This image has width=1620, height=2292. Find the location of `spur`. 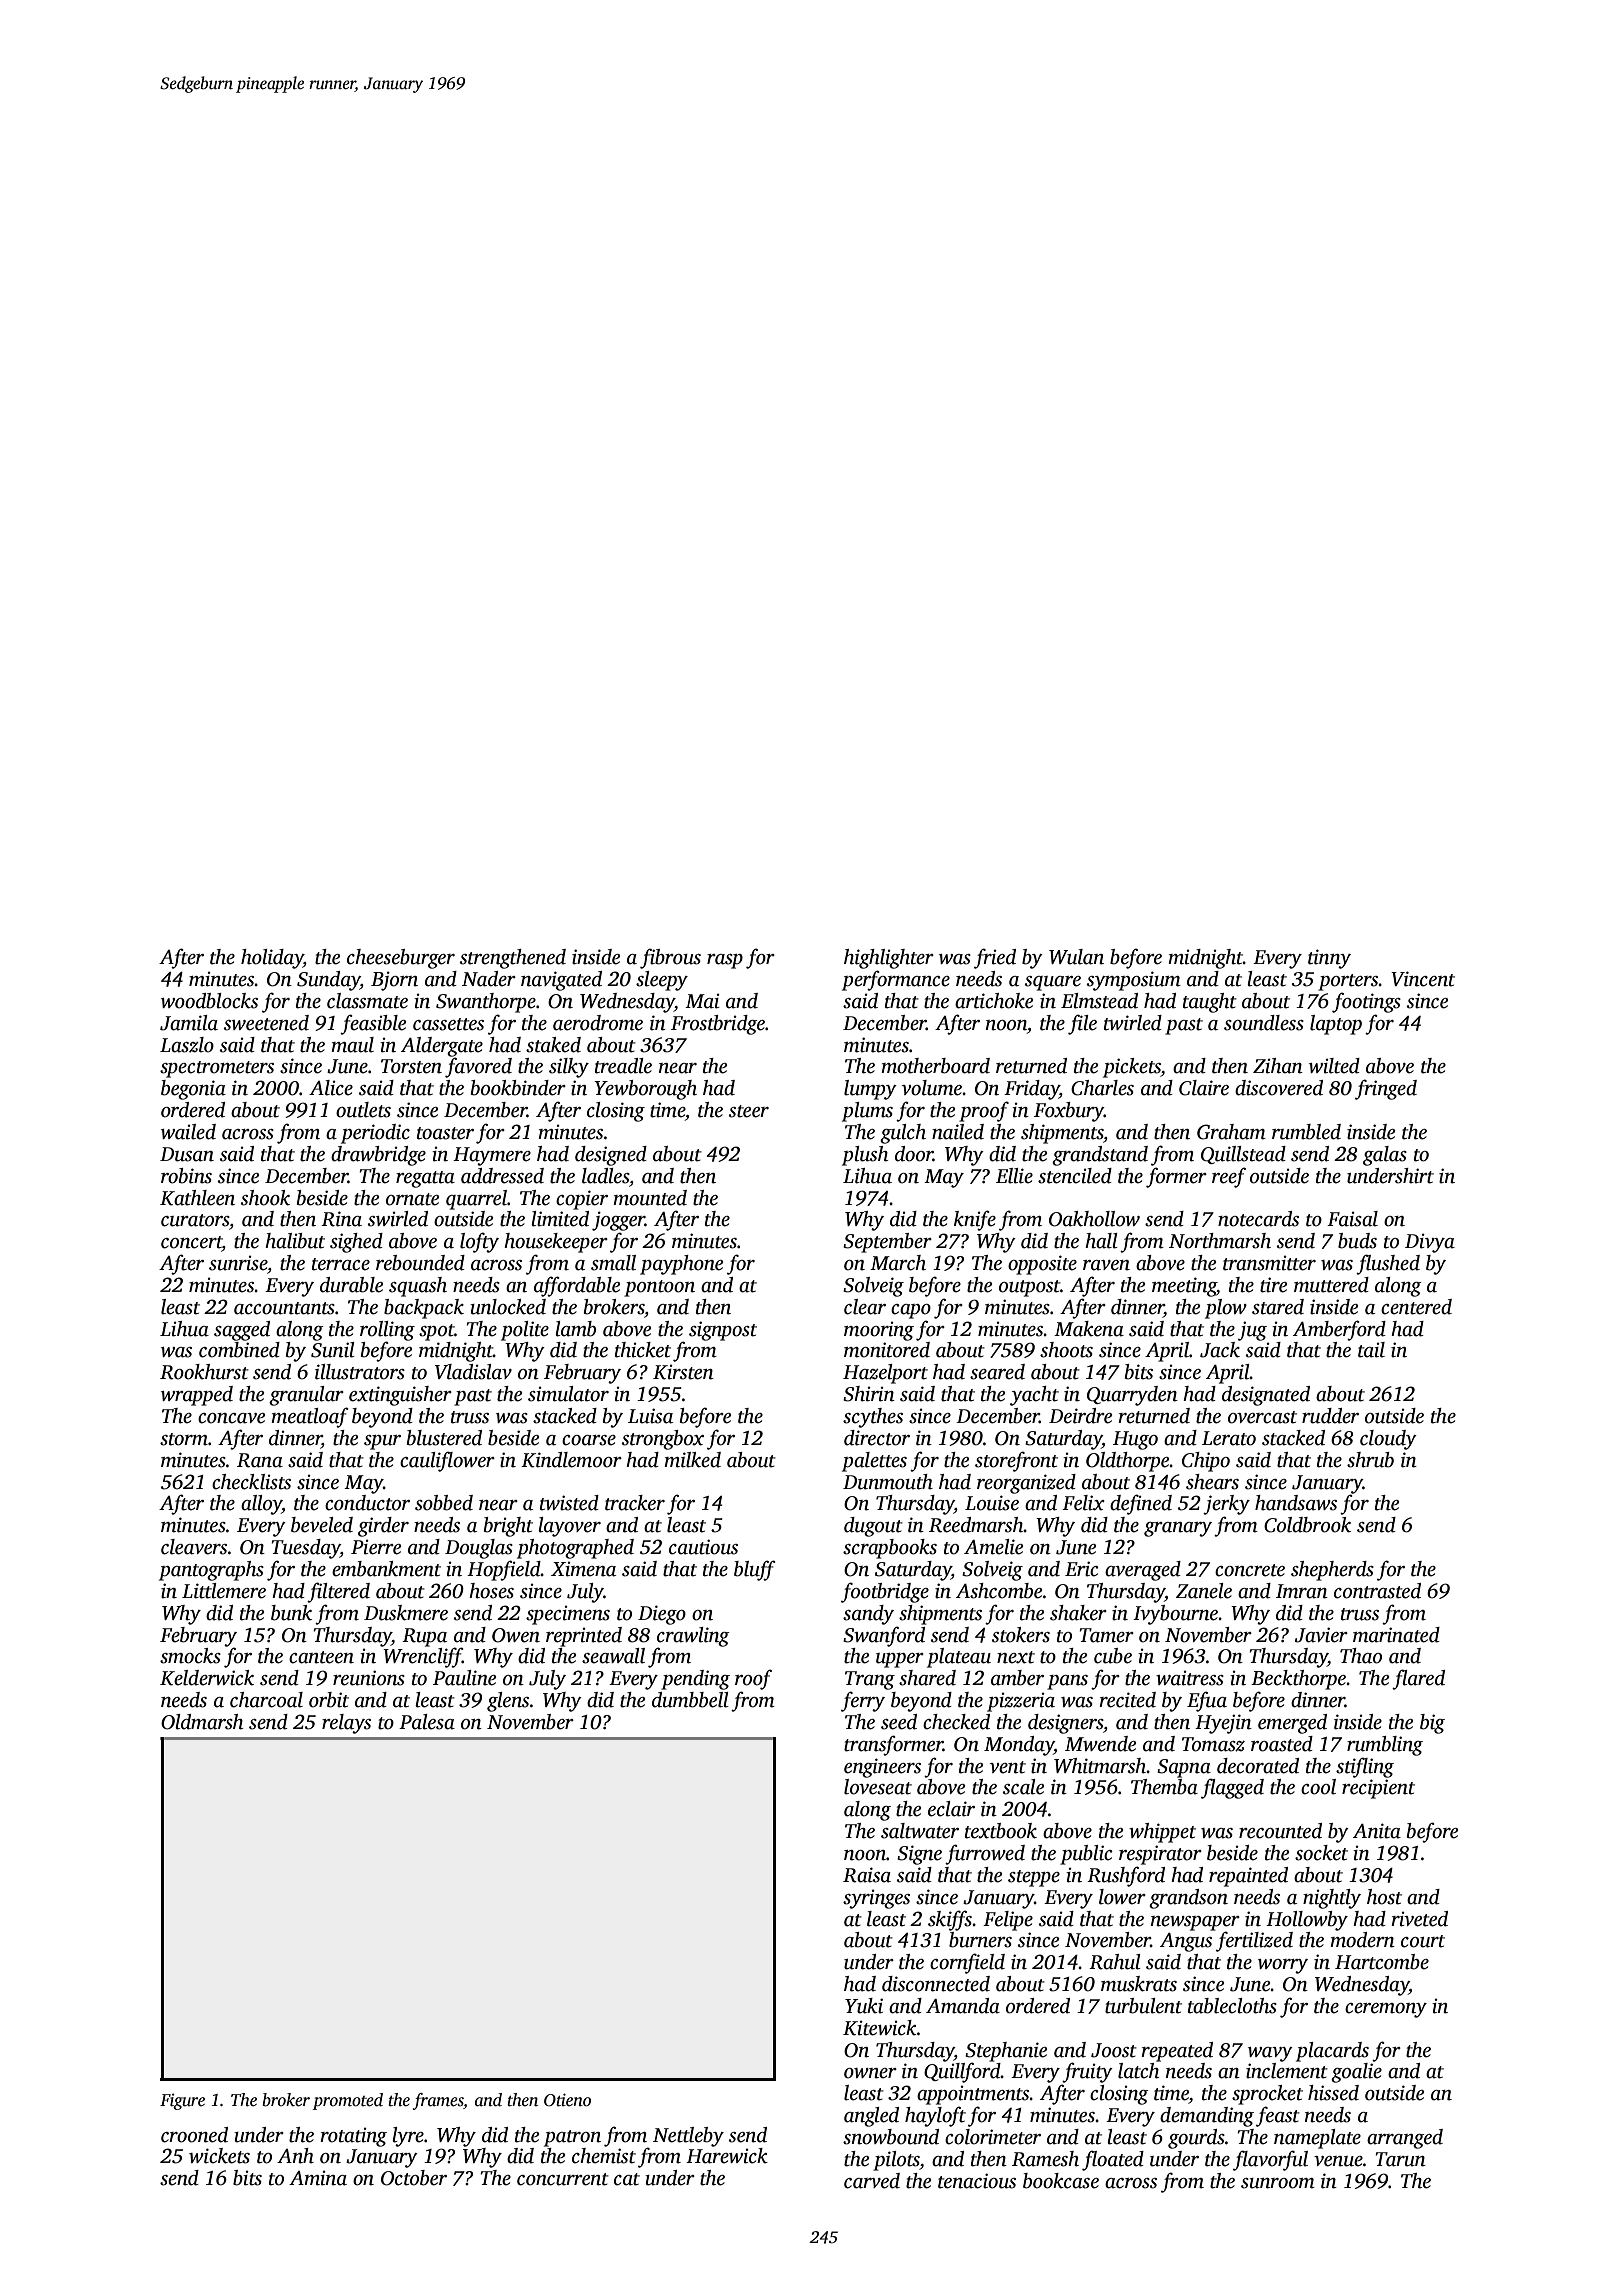

spur is located at coordinates (382, 1442).
